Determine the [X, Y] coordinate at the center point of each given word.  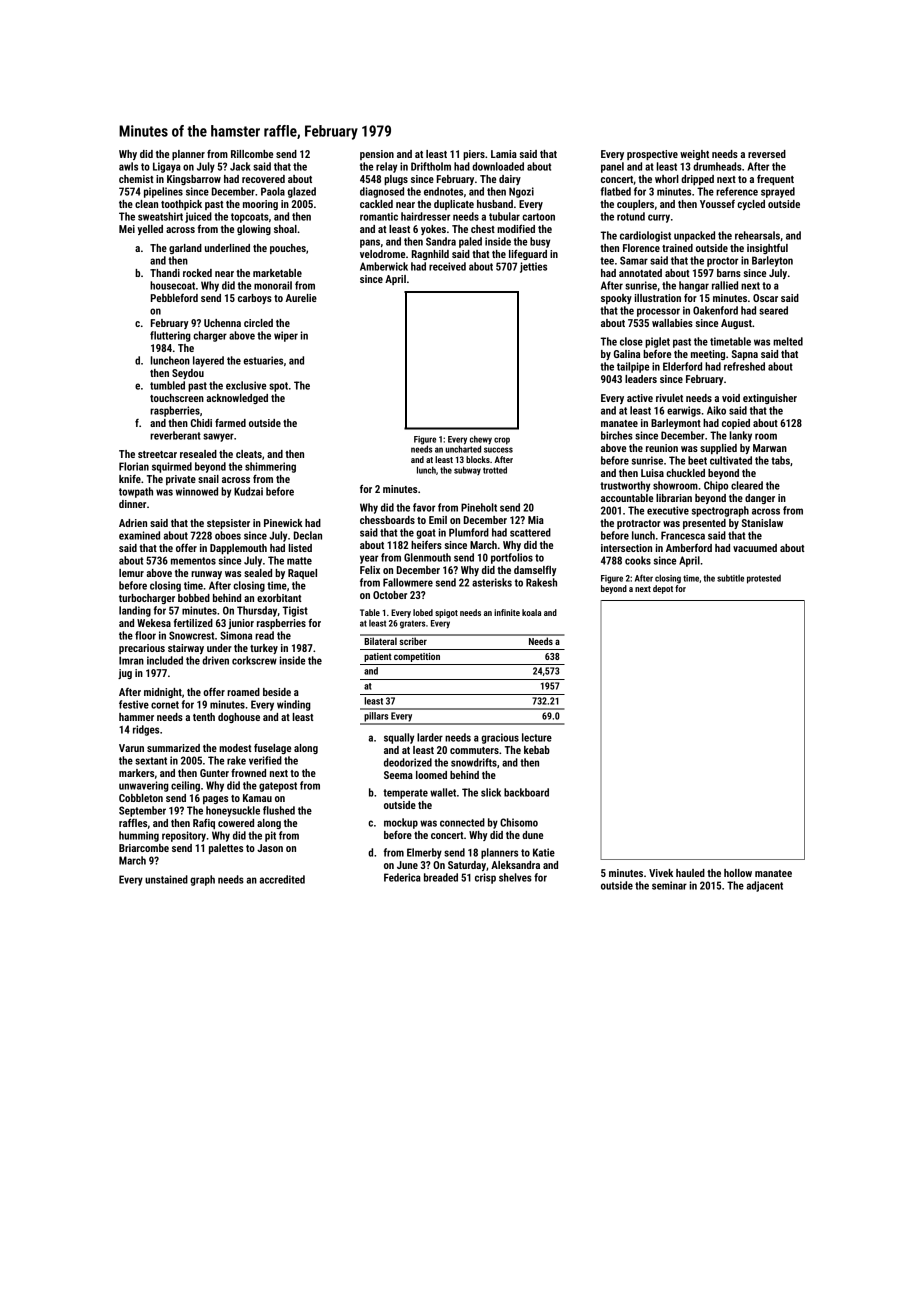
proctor [722, 262]
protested [764, 579]
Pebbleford [174, 298]
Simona [236, 635]
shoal [285, 229]
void [731, 398]
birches [617, 435]
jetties [533, 267]
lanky [741, 436]
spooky [616, 299]
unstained [166, 879]
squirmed [172, 467]
